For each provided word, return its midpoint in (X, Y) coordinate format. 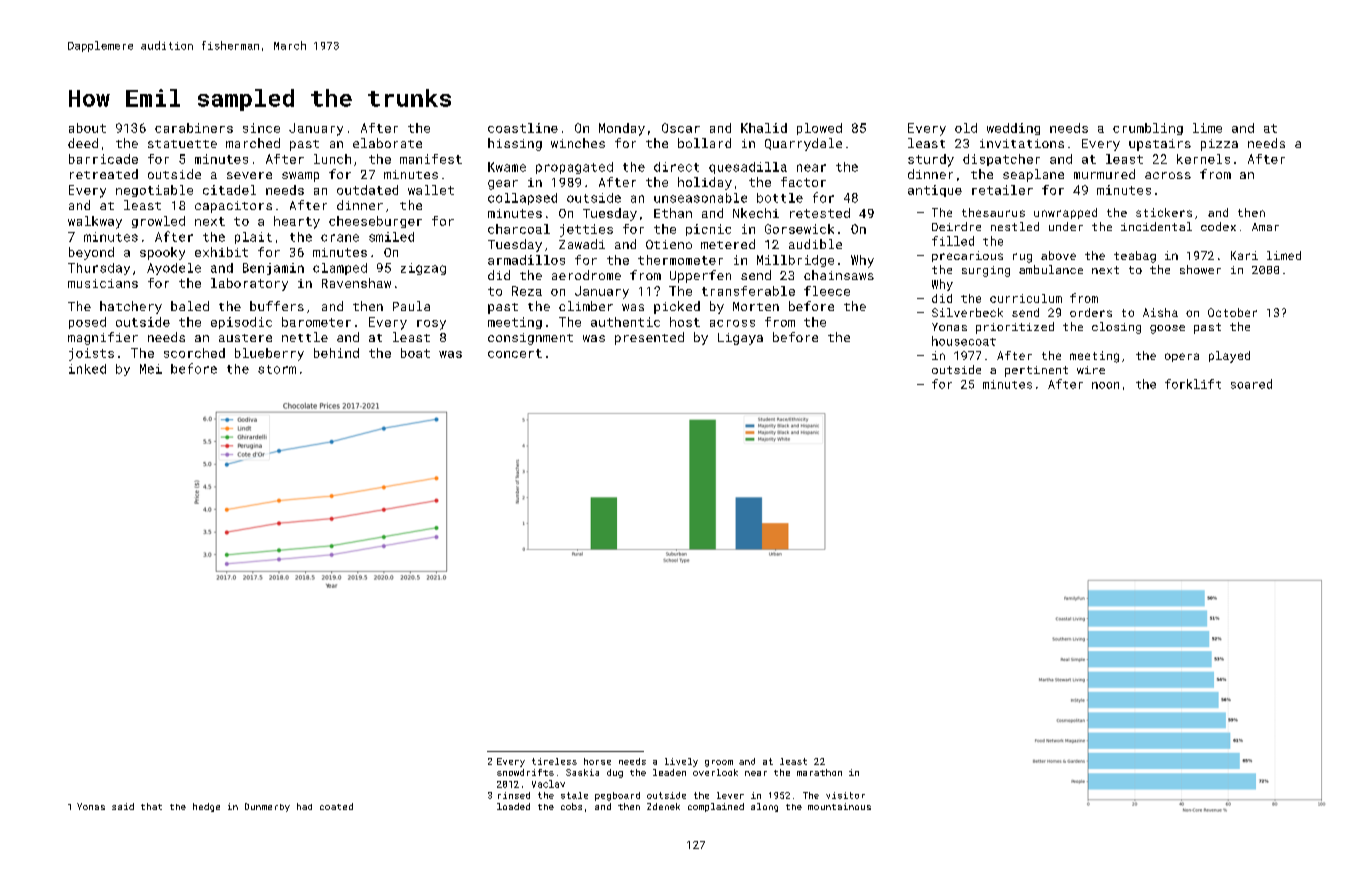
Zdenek (663, 806)
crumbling (1148, 129)
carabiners (194, 128)
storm (277, 369)
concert (515, 353)
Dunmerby (267, 807)
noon (1105, 385)
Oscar (681, 128)
